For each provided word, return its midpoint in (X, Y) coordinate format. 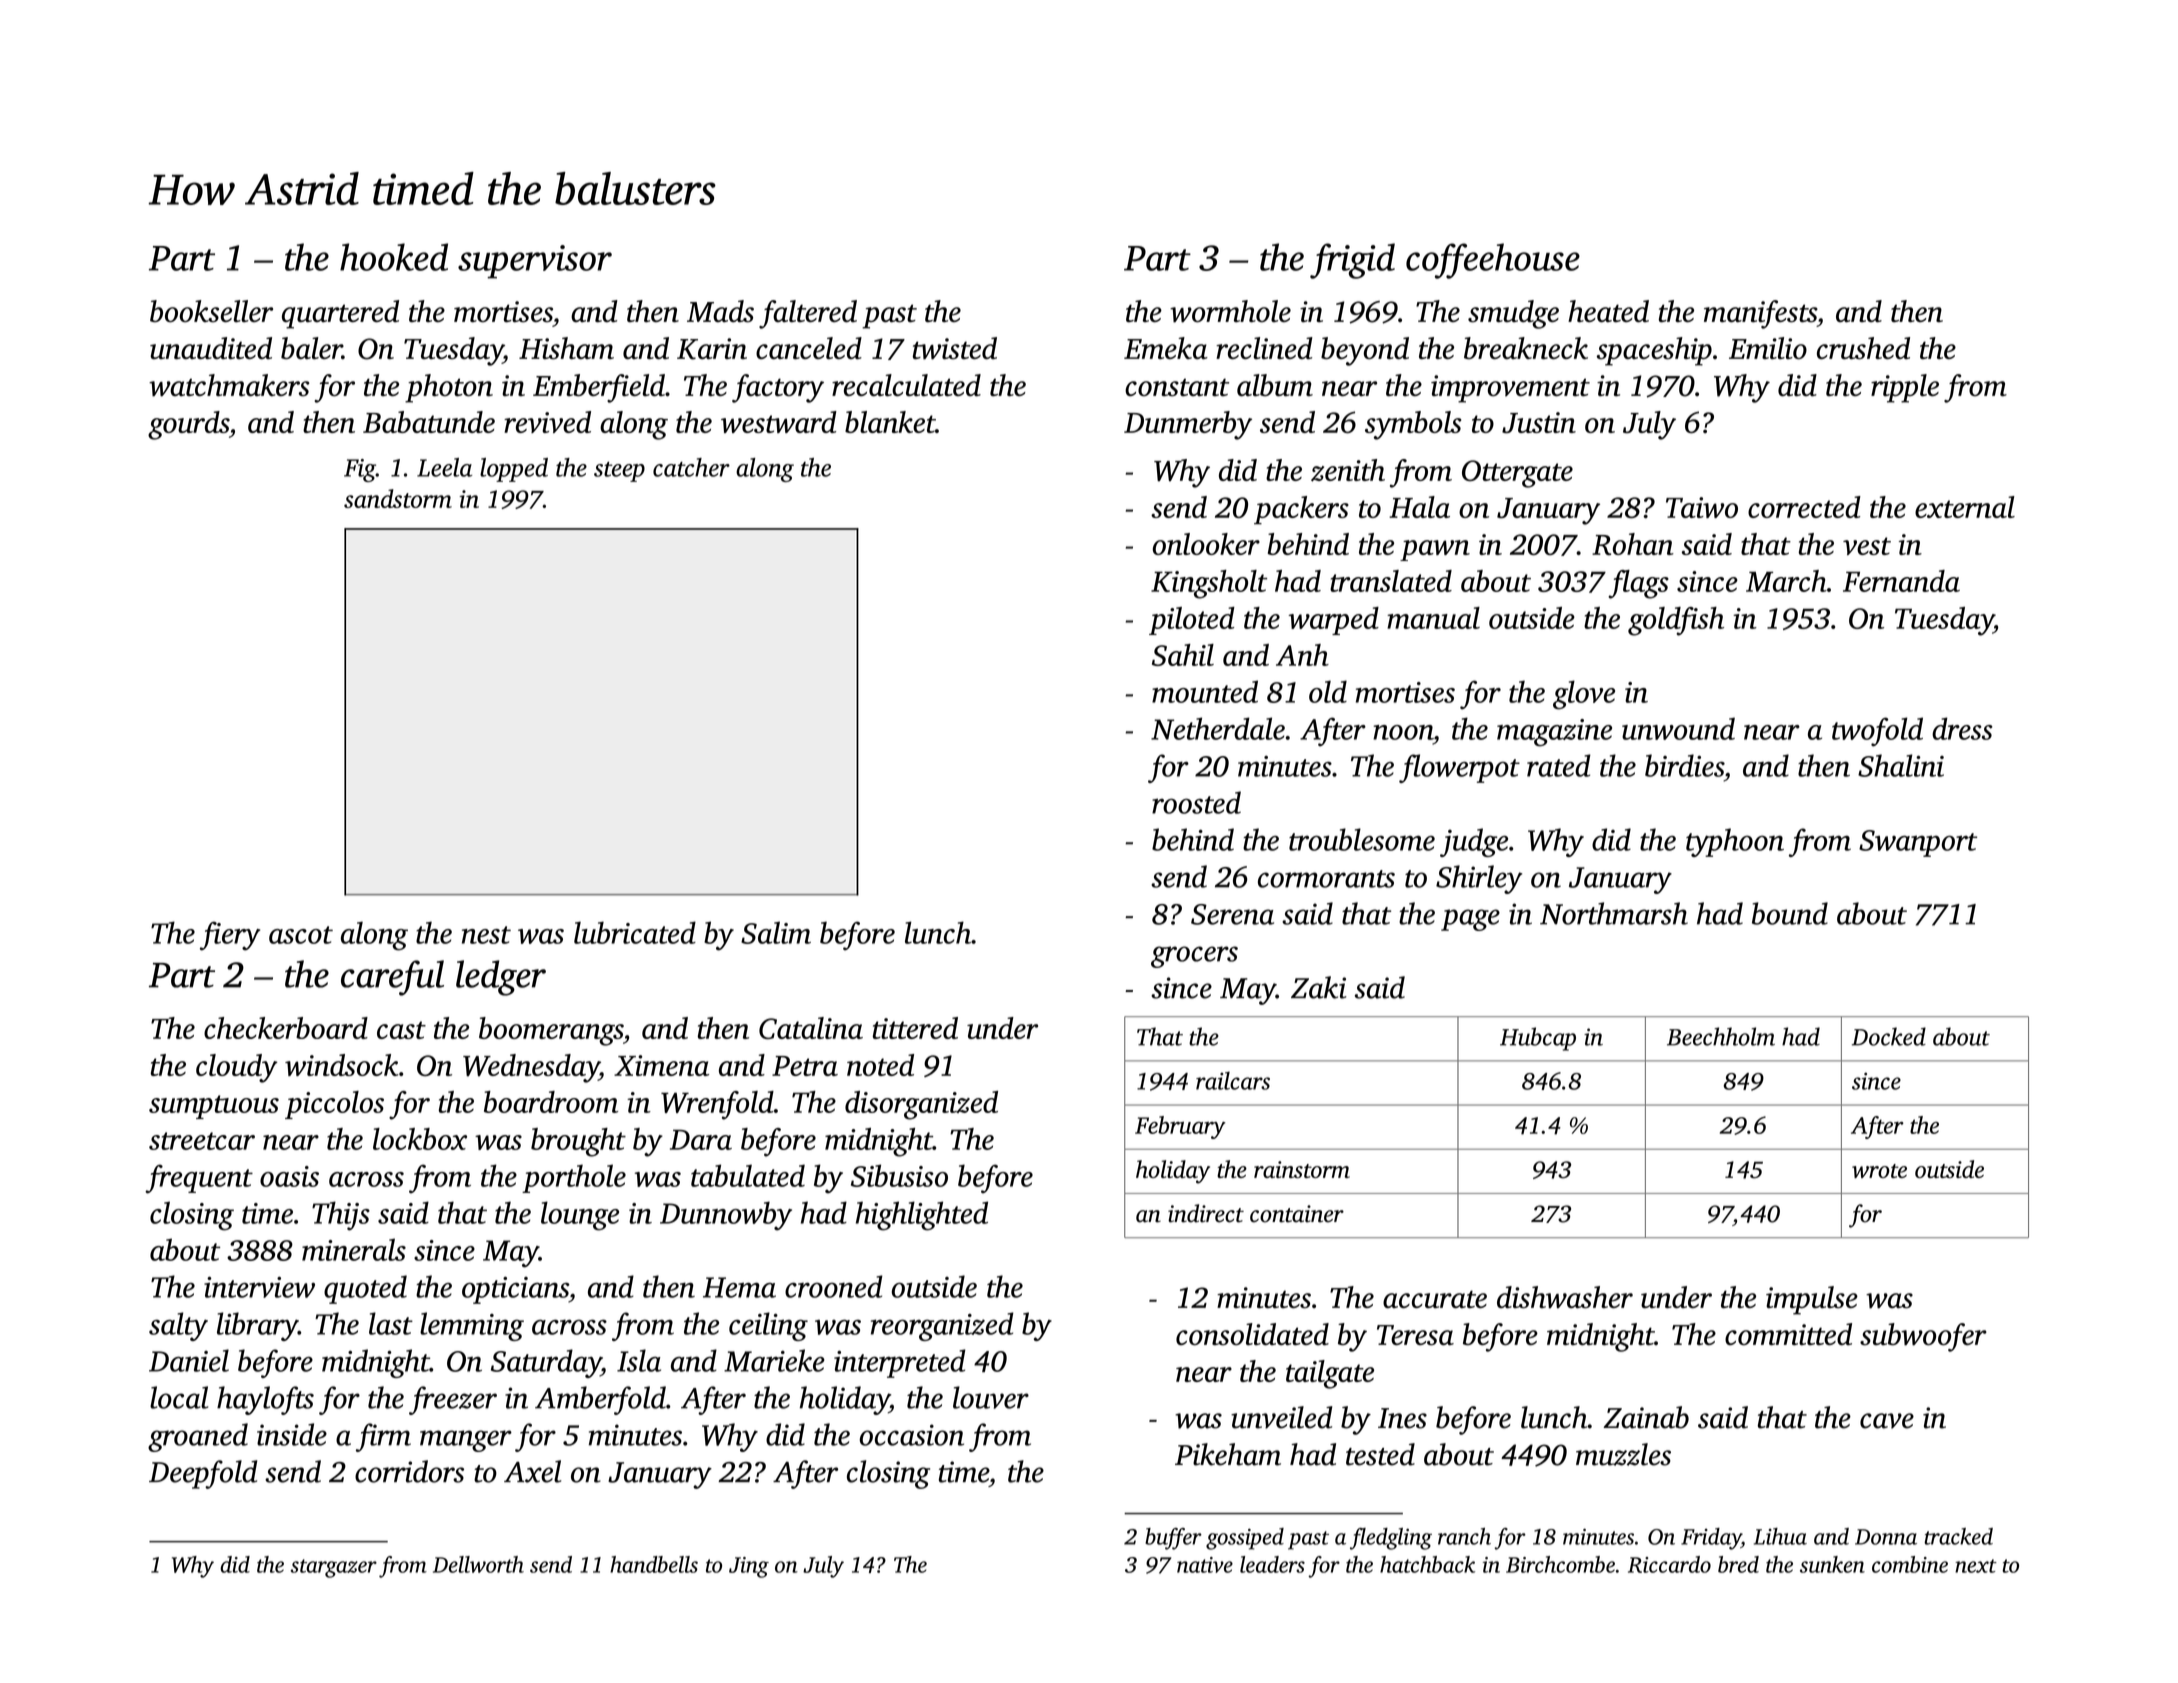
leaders (1272, 1564)
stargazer (333, 1568)
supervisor (535, 262)
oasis (289, 1176)
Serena (1232, 914)
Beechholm (1721, 1036)
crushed (1863, 348)
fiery (230, 936)
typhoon (1735, 842)
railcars (1233, 1080)
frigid (1352, 261)
